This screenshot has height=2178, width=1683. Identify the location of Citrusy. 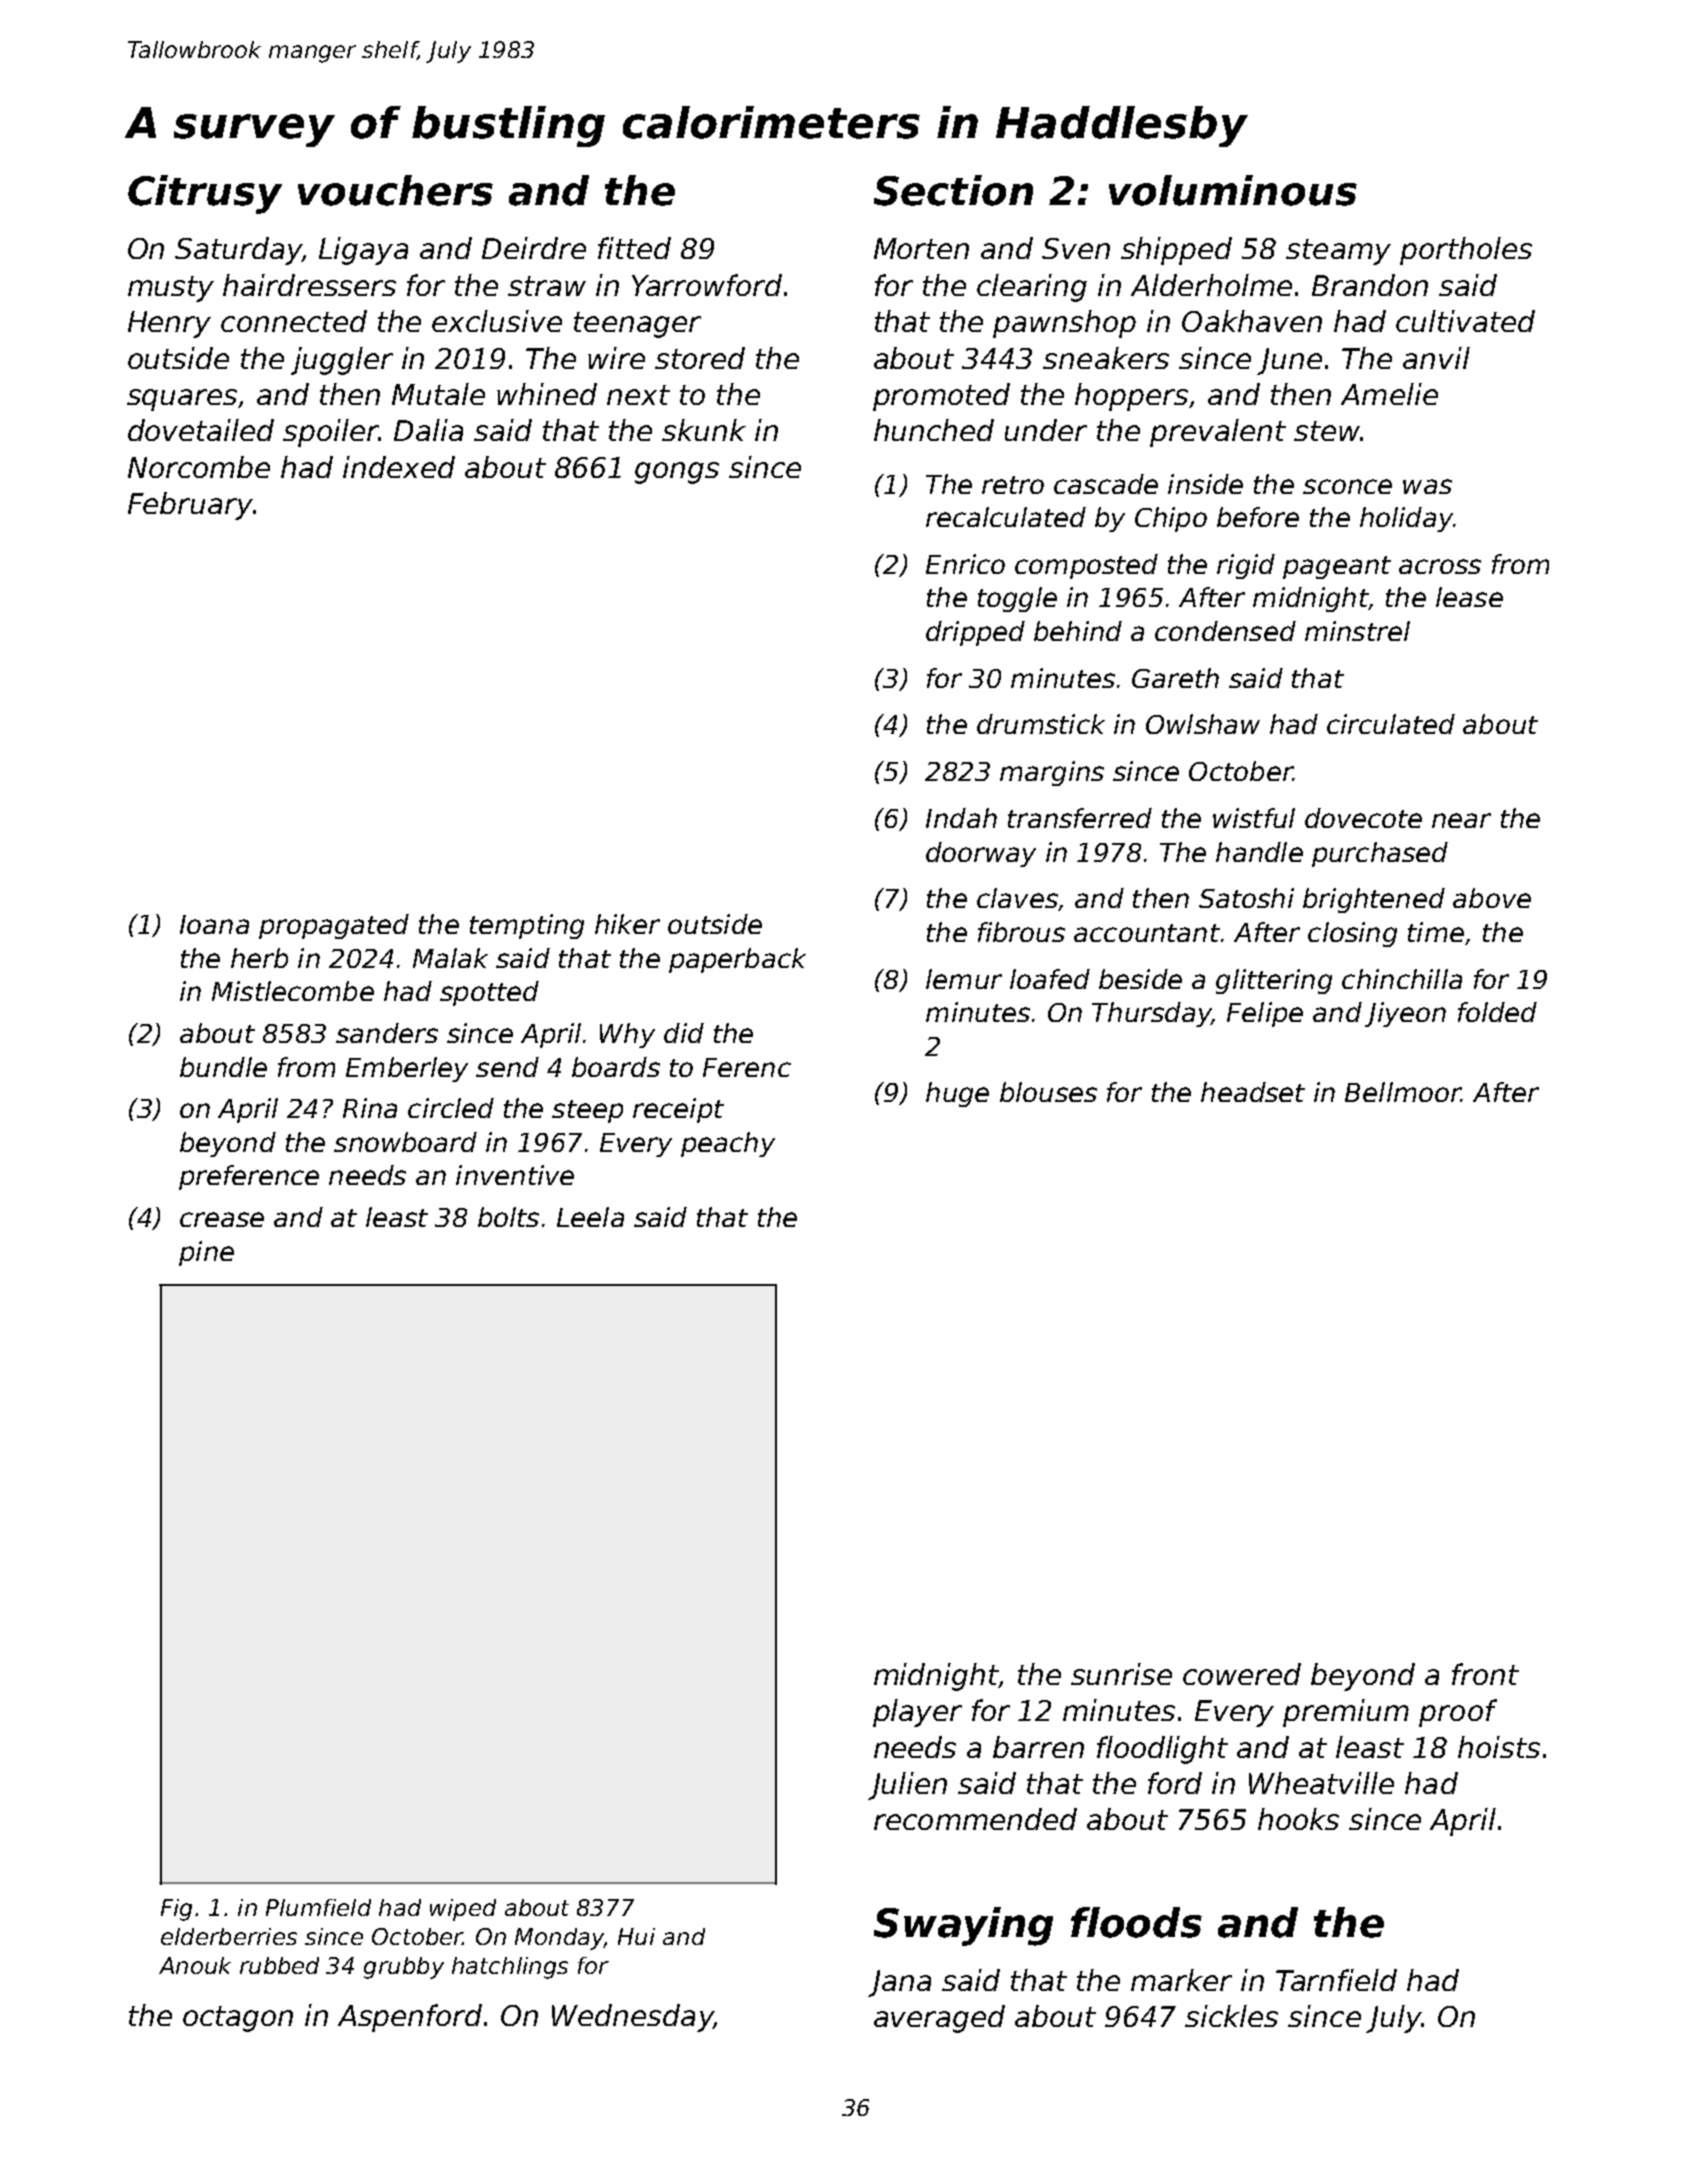
(205, 194).
